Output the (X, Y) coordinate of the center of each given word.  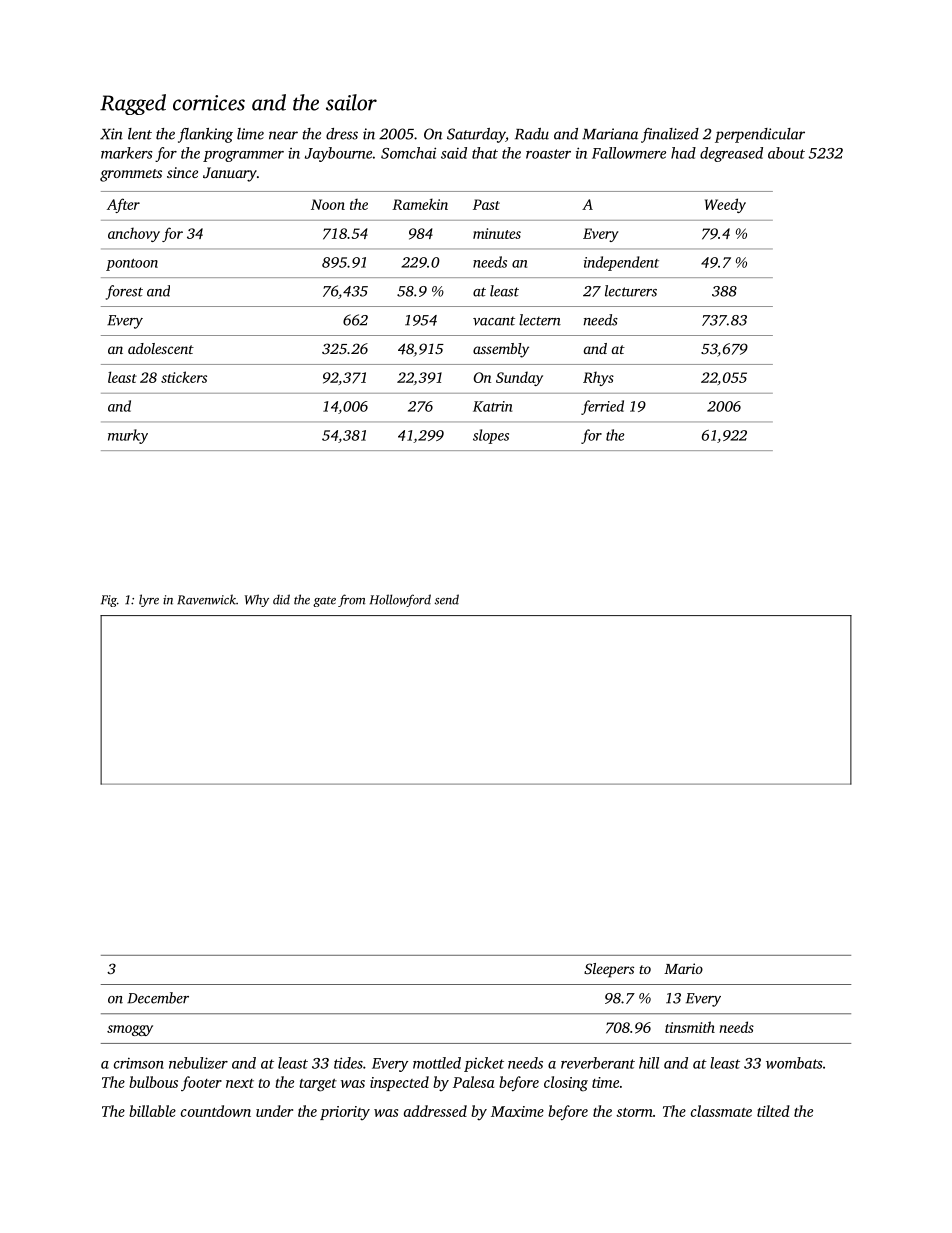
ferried (602, 407)
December (158, 998)
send (447, 599)
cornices (209, 103)
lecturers (631, 291)
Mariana (610, 134)
